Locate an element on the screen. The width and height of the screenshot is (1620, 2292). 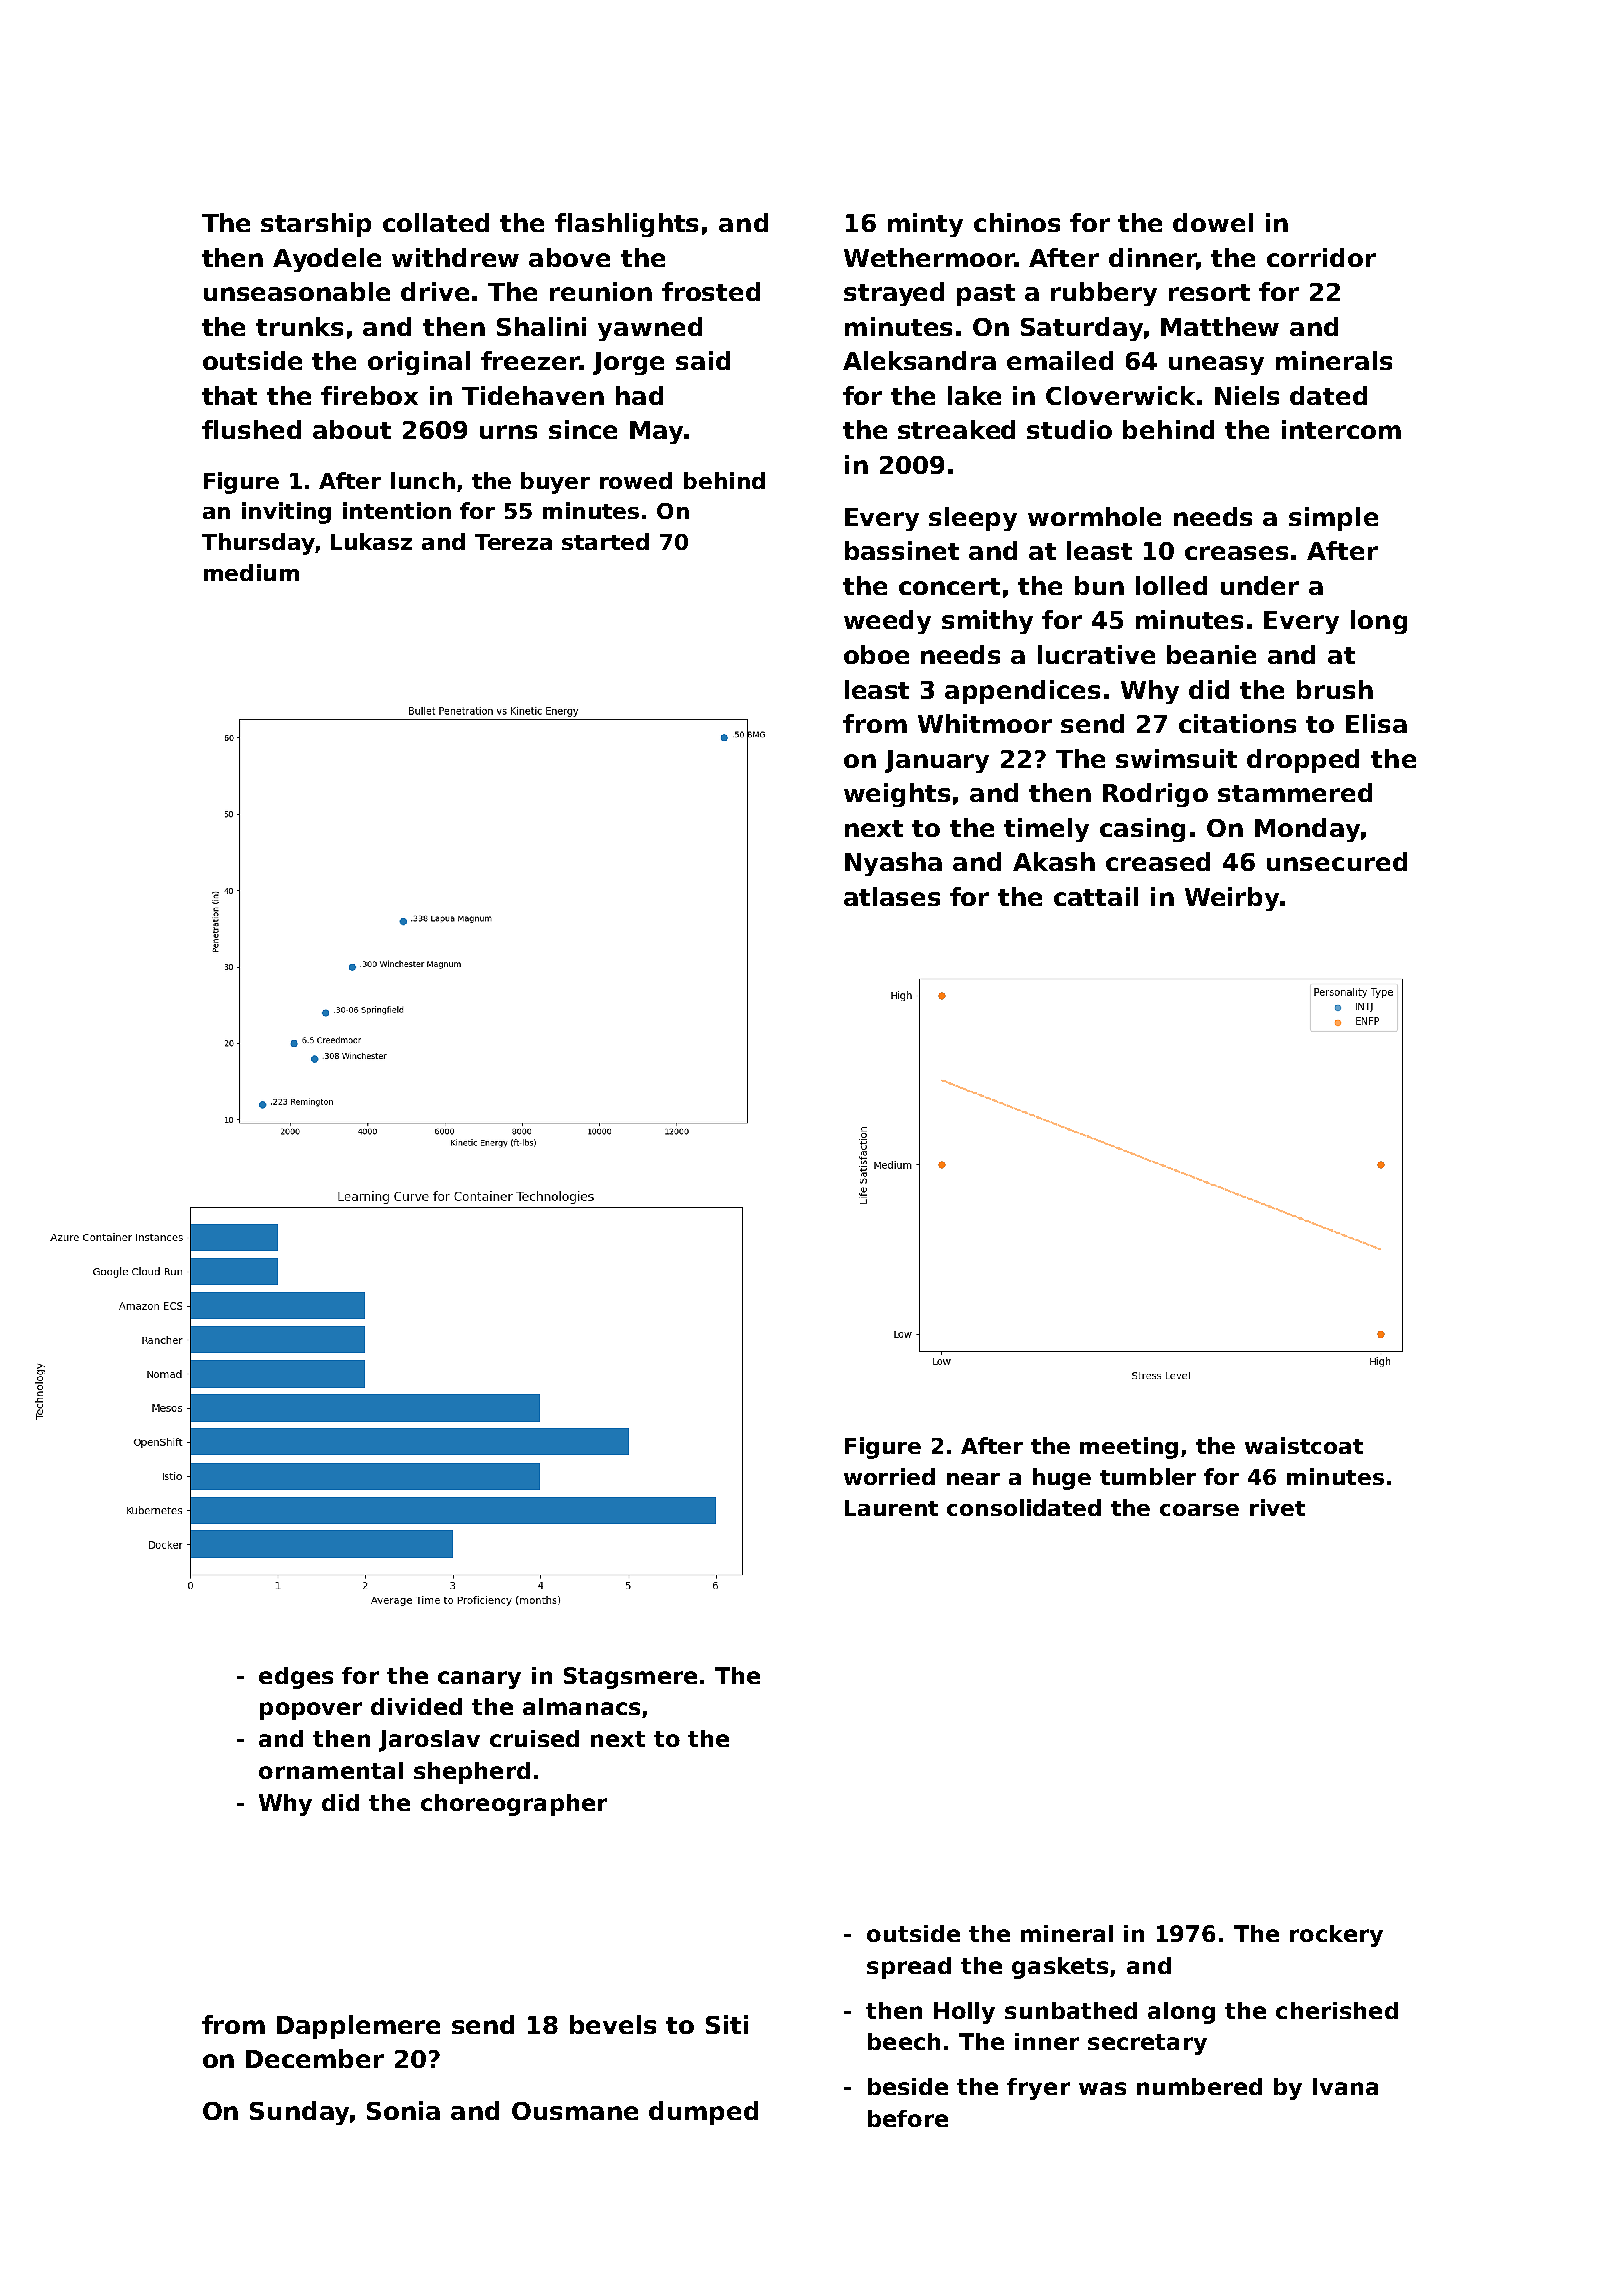
canary is located at coordinates (479, 1680).
